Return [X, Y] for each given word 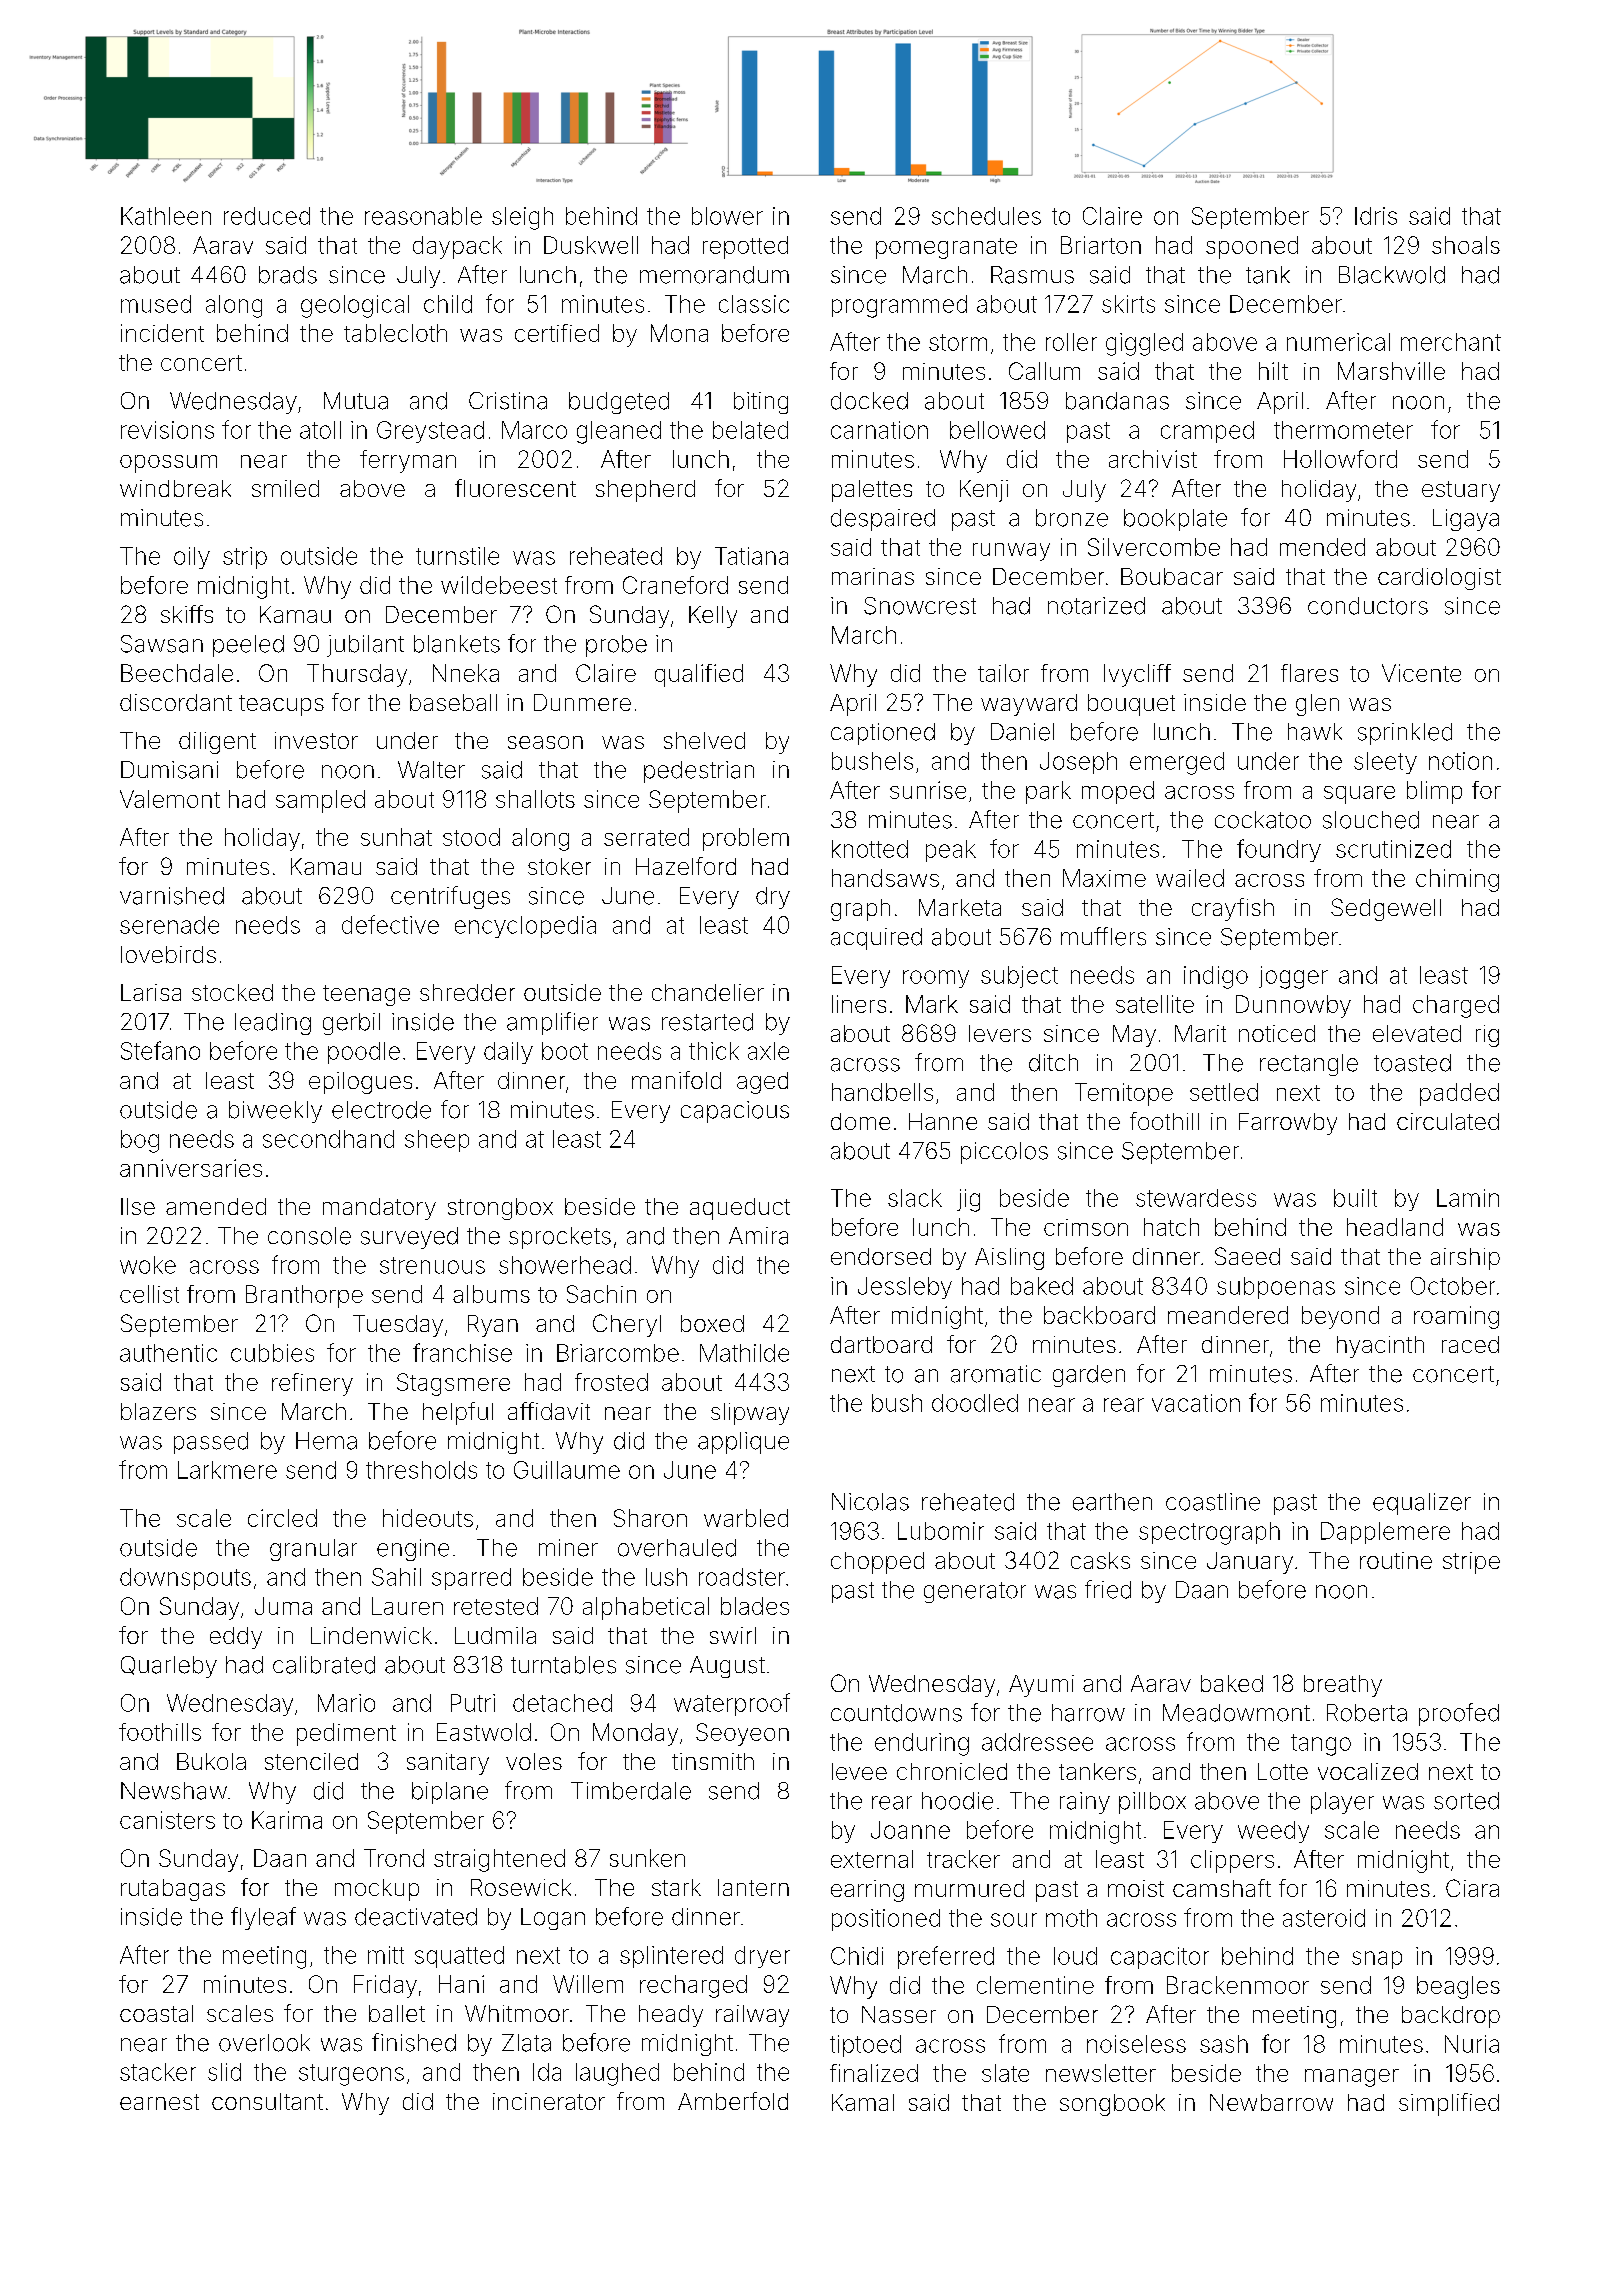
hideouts [428, 1518]
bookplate [1175, 520]
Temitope [1124, 1094]
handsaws [885, 878]
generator [975, 1592]
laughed [617, 2074]
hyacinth [1380, 1347]
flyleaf [263, 1918]
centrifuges [450, 897]
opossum [168, 464]
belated [750, 430]
